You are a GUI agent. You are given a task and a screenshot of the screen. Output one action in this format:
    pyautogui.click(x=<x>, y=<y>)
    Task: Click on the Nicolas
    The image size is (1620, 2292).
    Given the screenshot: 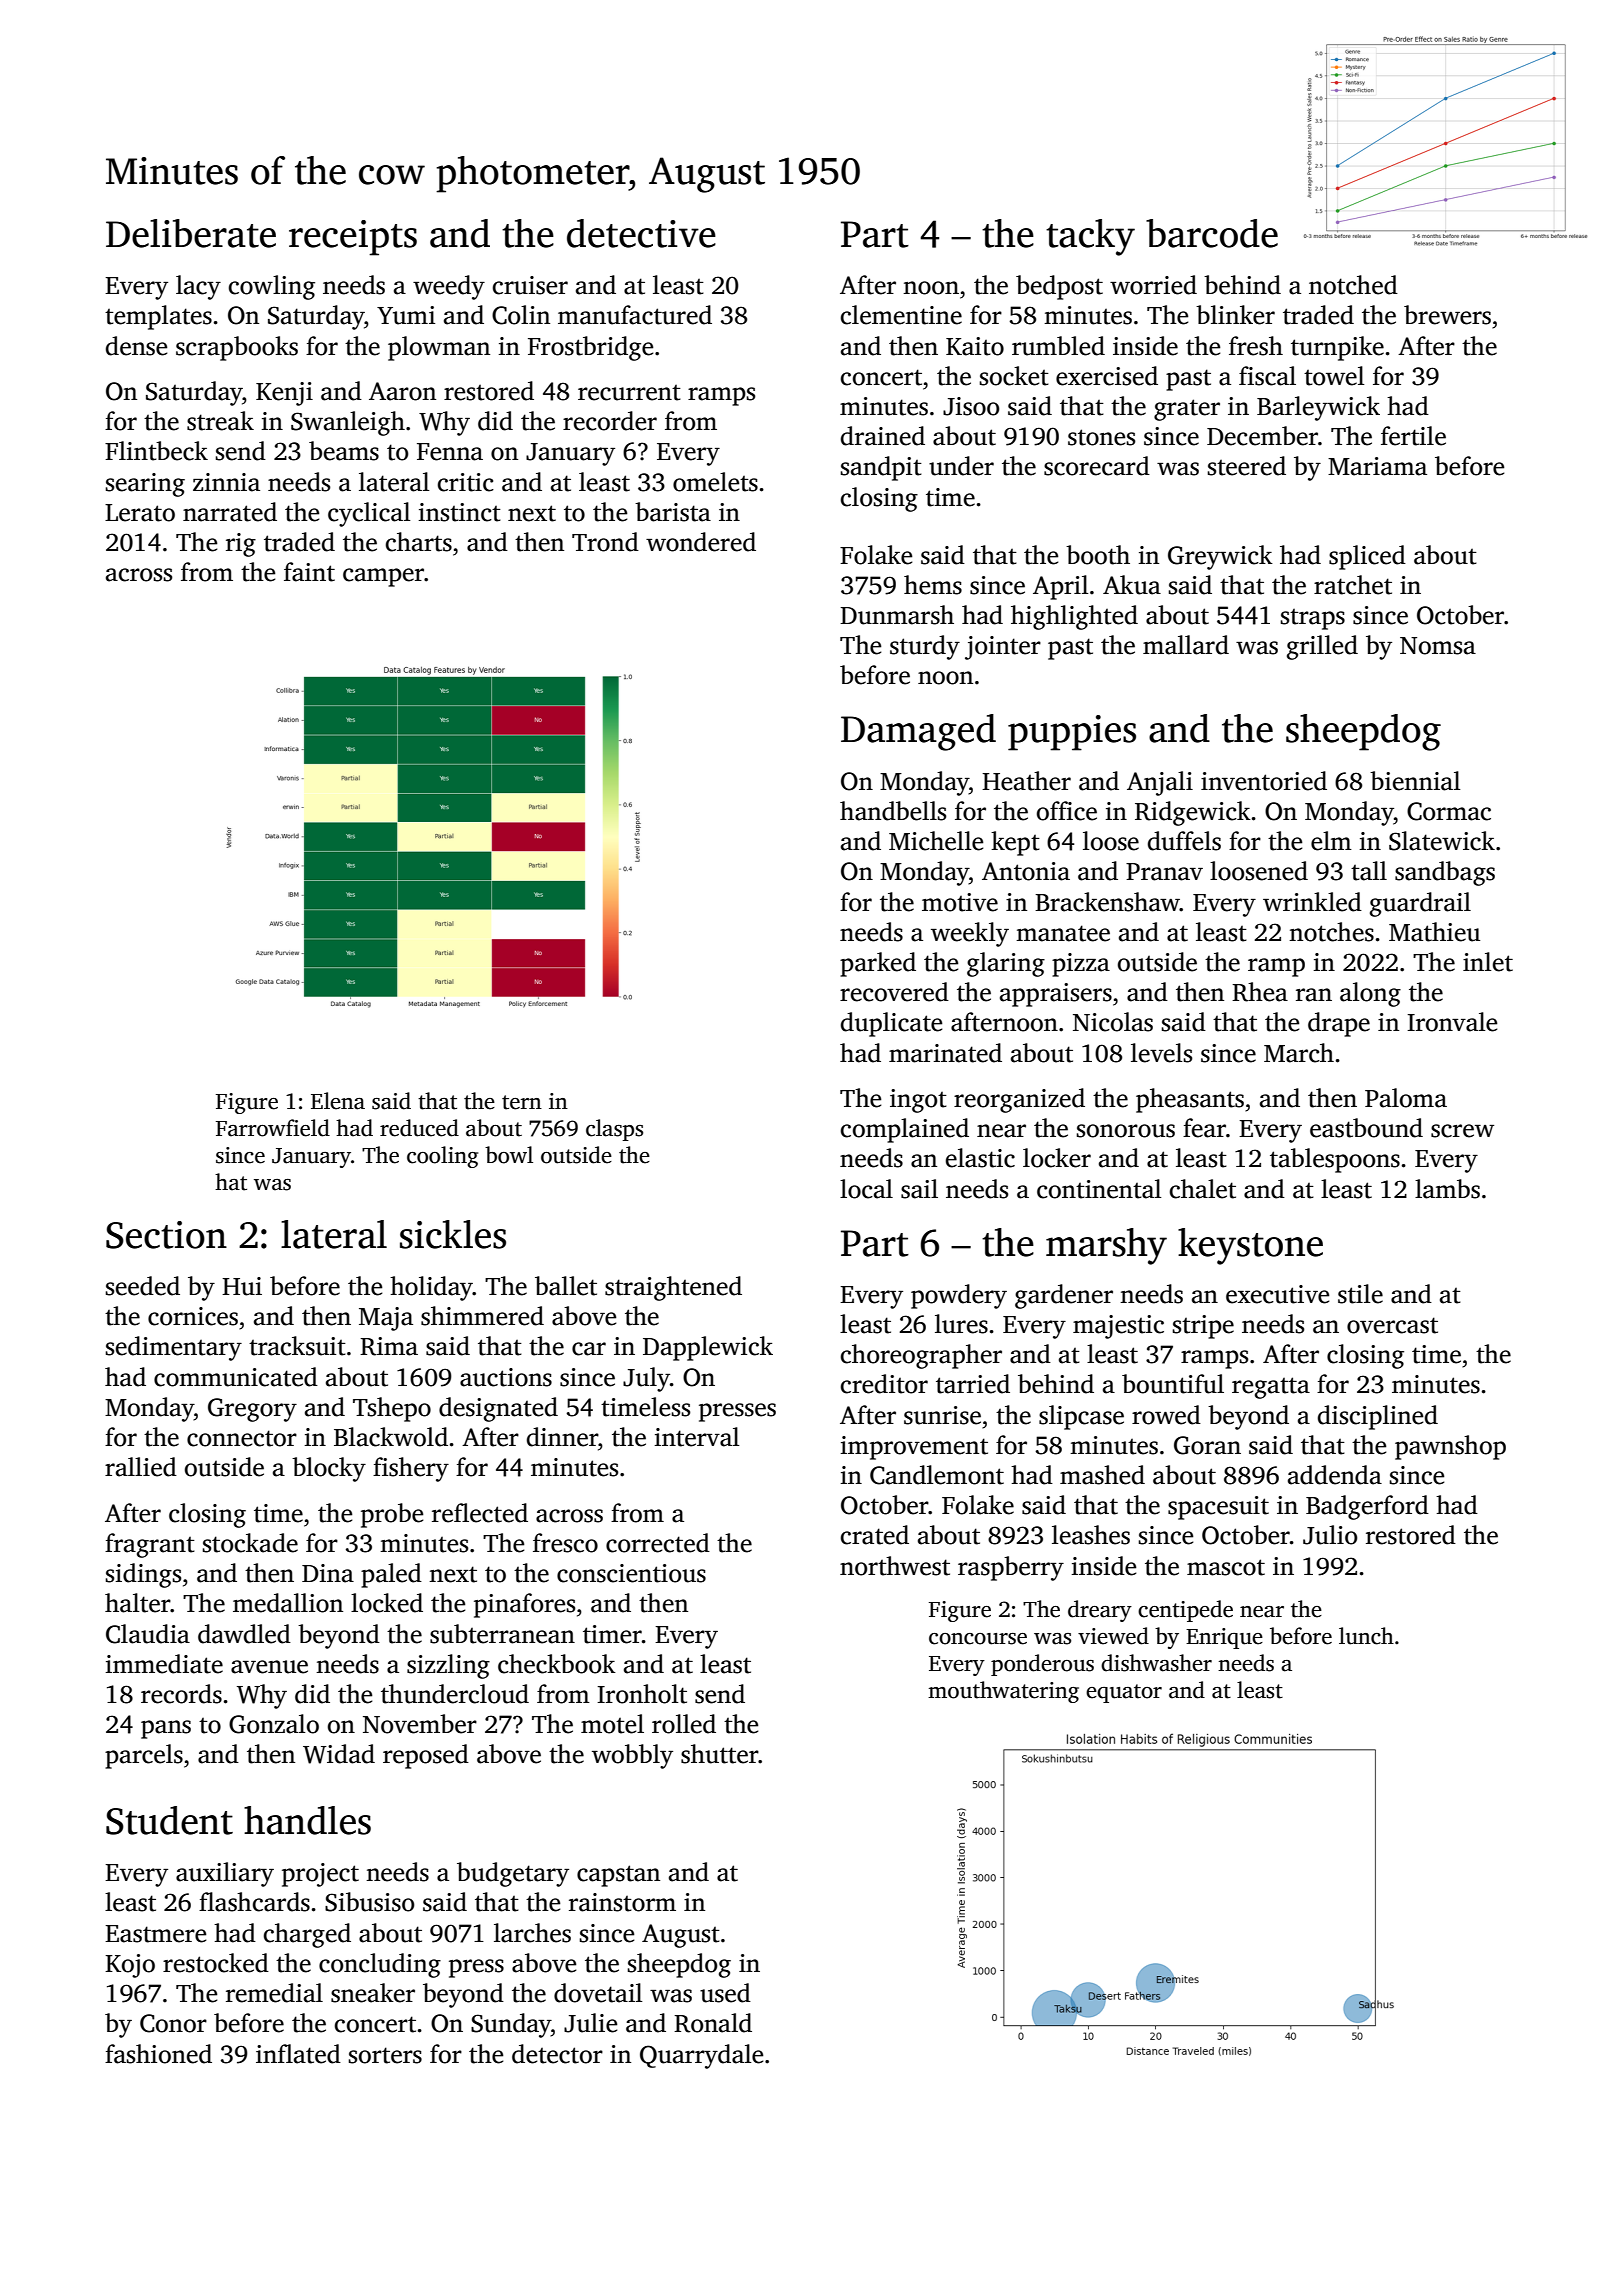 What is the action you would take?
    pyautogui.click(x=1113, y=1022)
